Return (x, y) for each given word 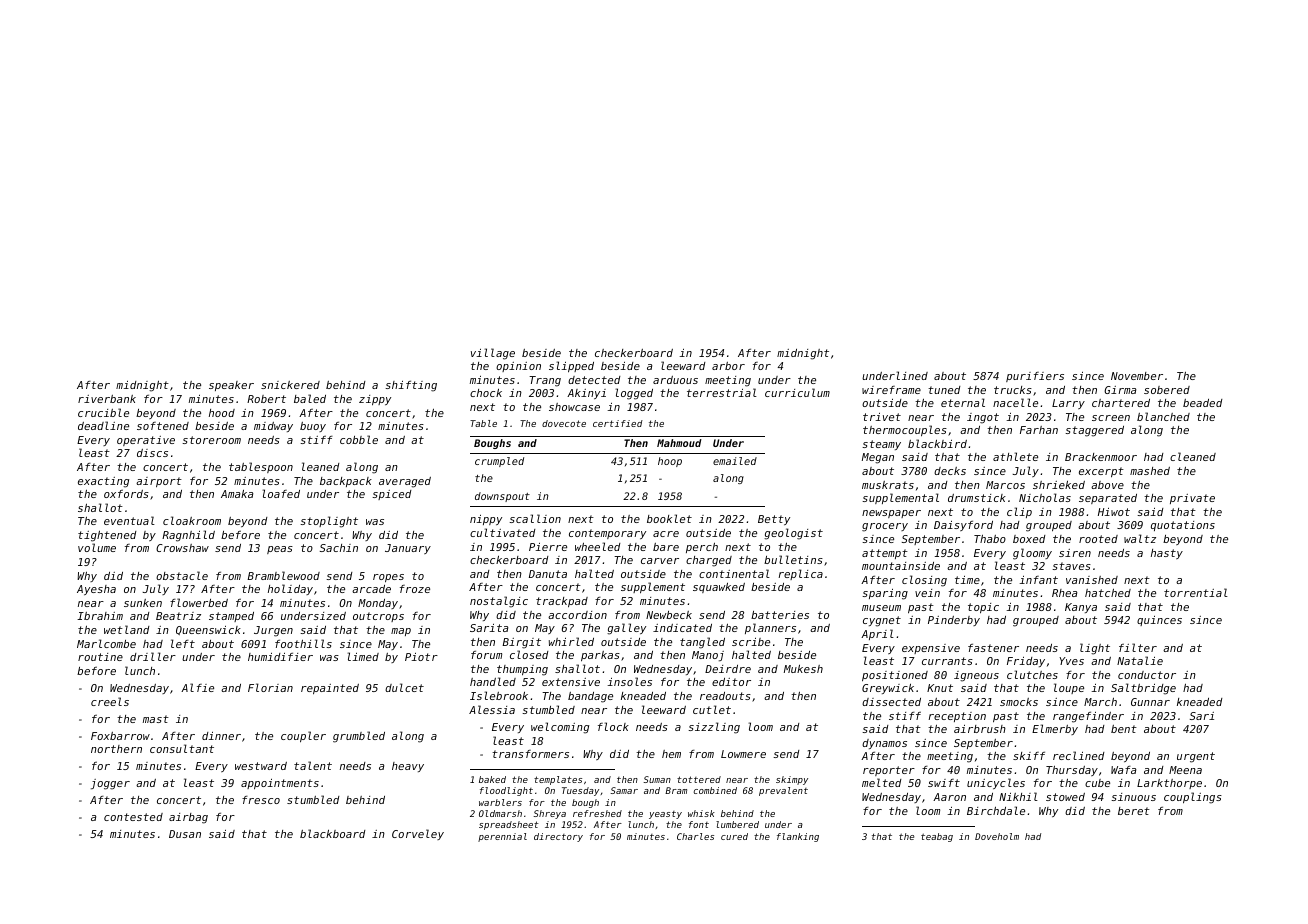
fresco (261, 800)
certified (618, 423)
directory (558, 837)
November (1137, 376)
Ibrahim (100, 616)
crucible (103, 412)
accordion (577, 615)
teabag (937, 837)
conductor (1147, 675)
